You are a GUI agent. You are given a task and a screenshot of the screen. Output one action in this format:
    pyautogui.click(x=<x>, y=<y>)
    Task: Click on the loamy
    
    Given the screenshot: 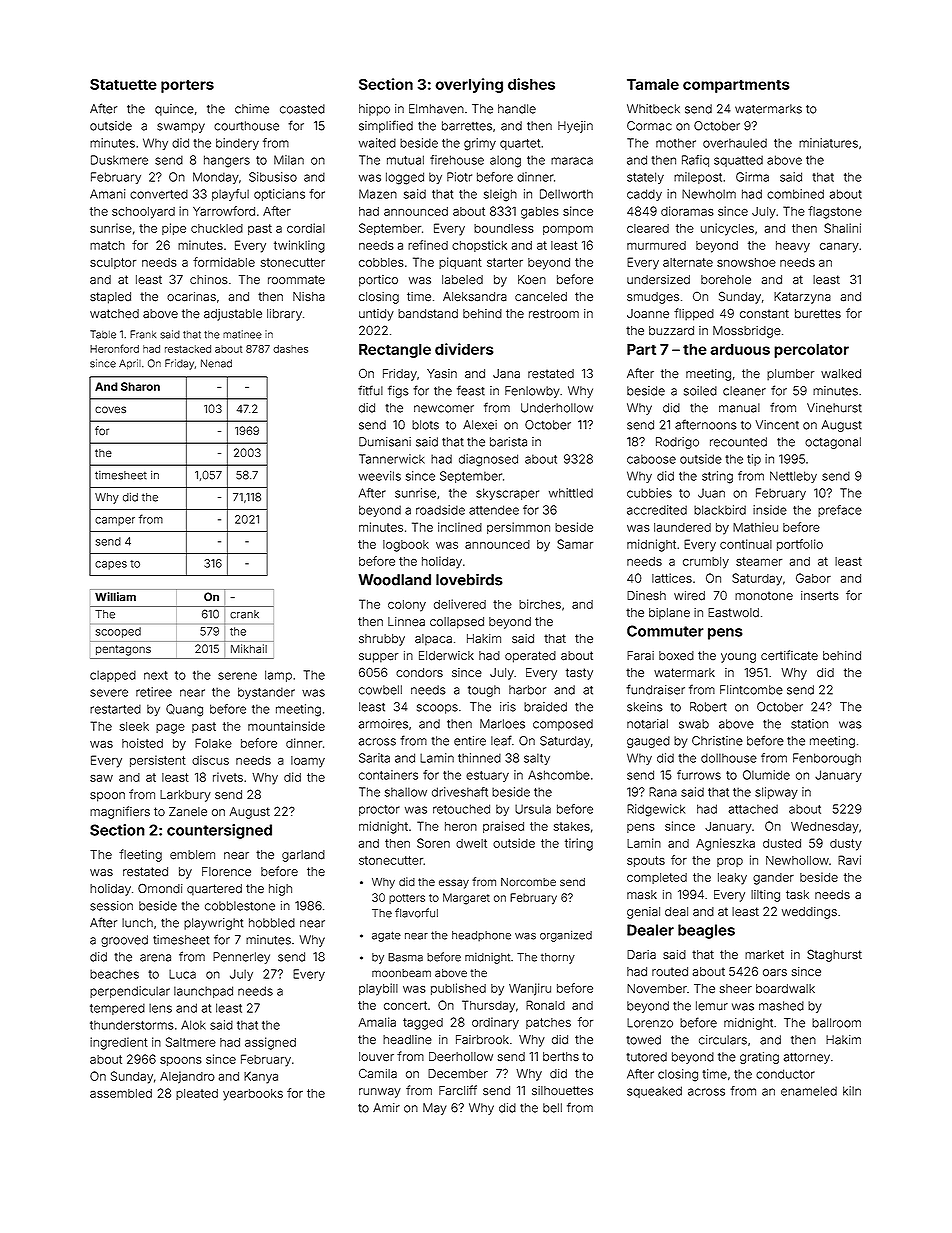 What is the action you would take?
    pyautogui.click(x=308, y=762)
